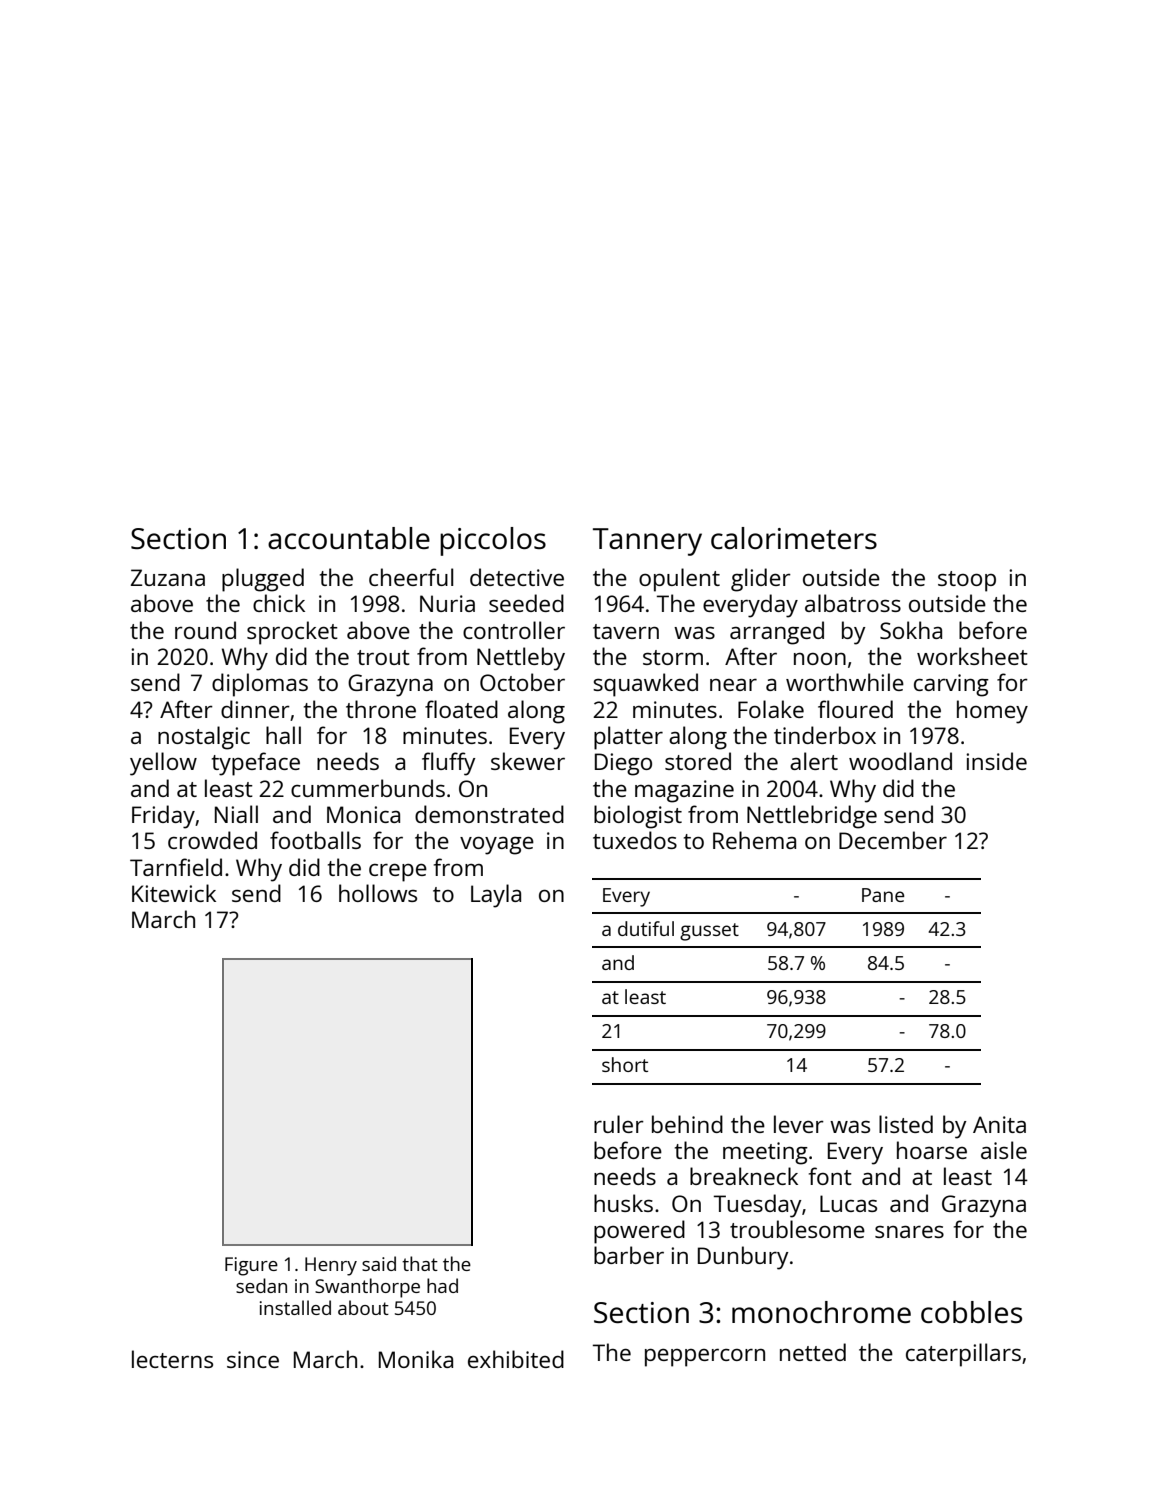  Describe the element at coordinates (174, 893) in the screenshot. I see `Kitewick` at that location.
